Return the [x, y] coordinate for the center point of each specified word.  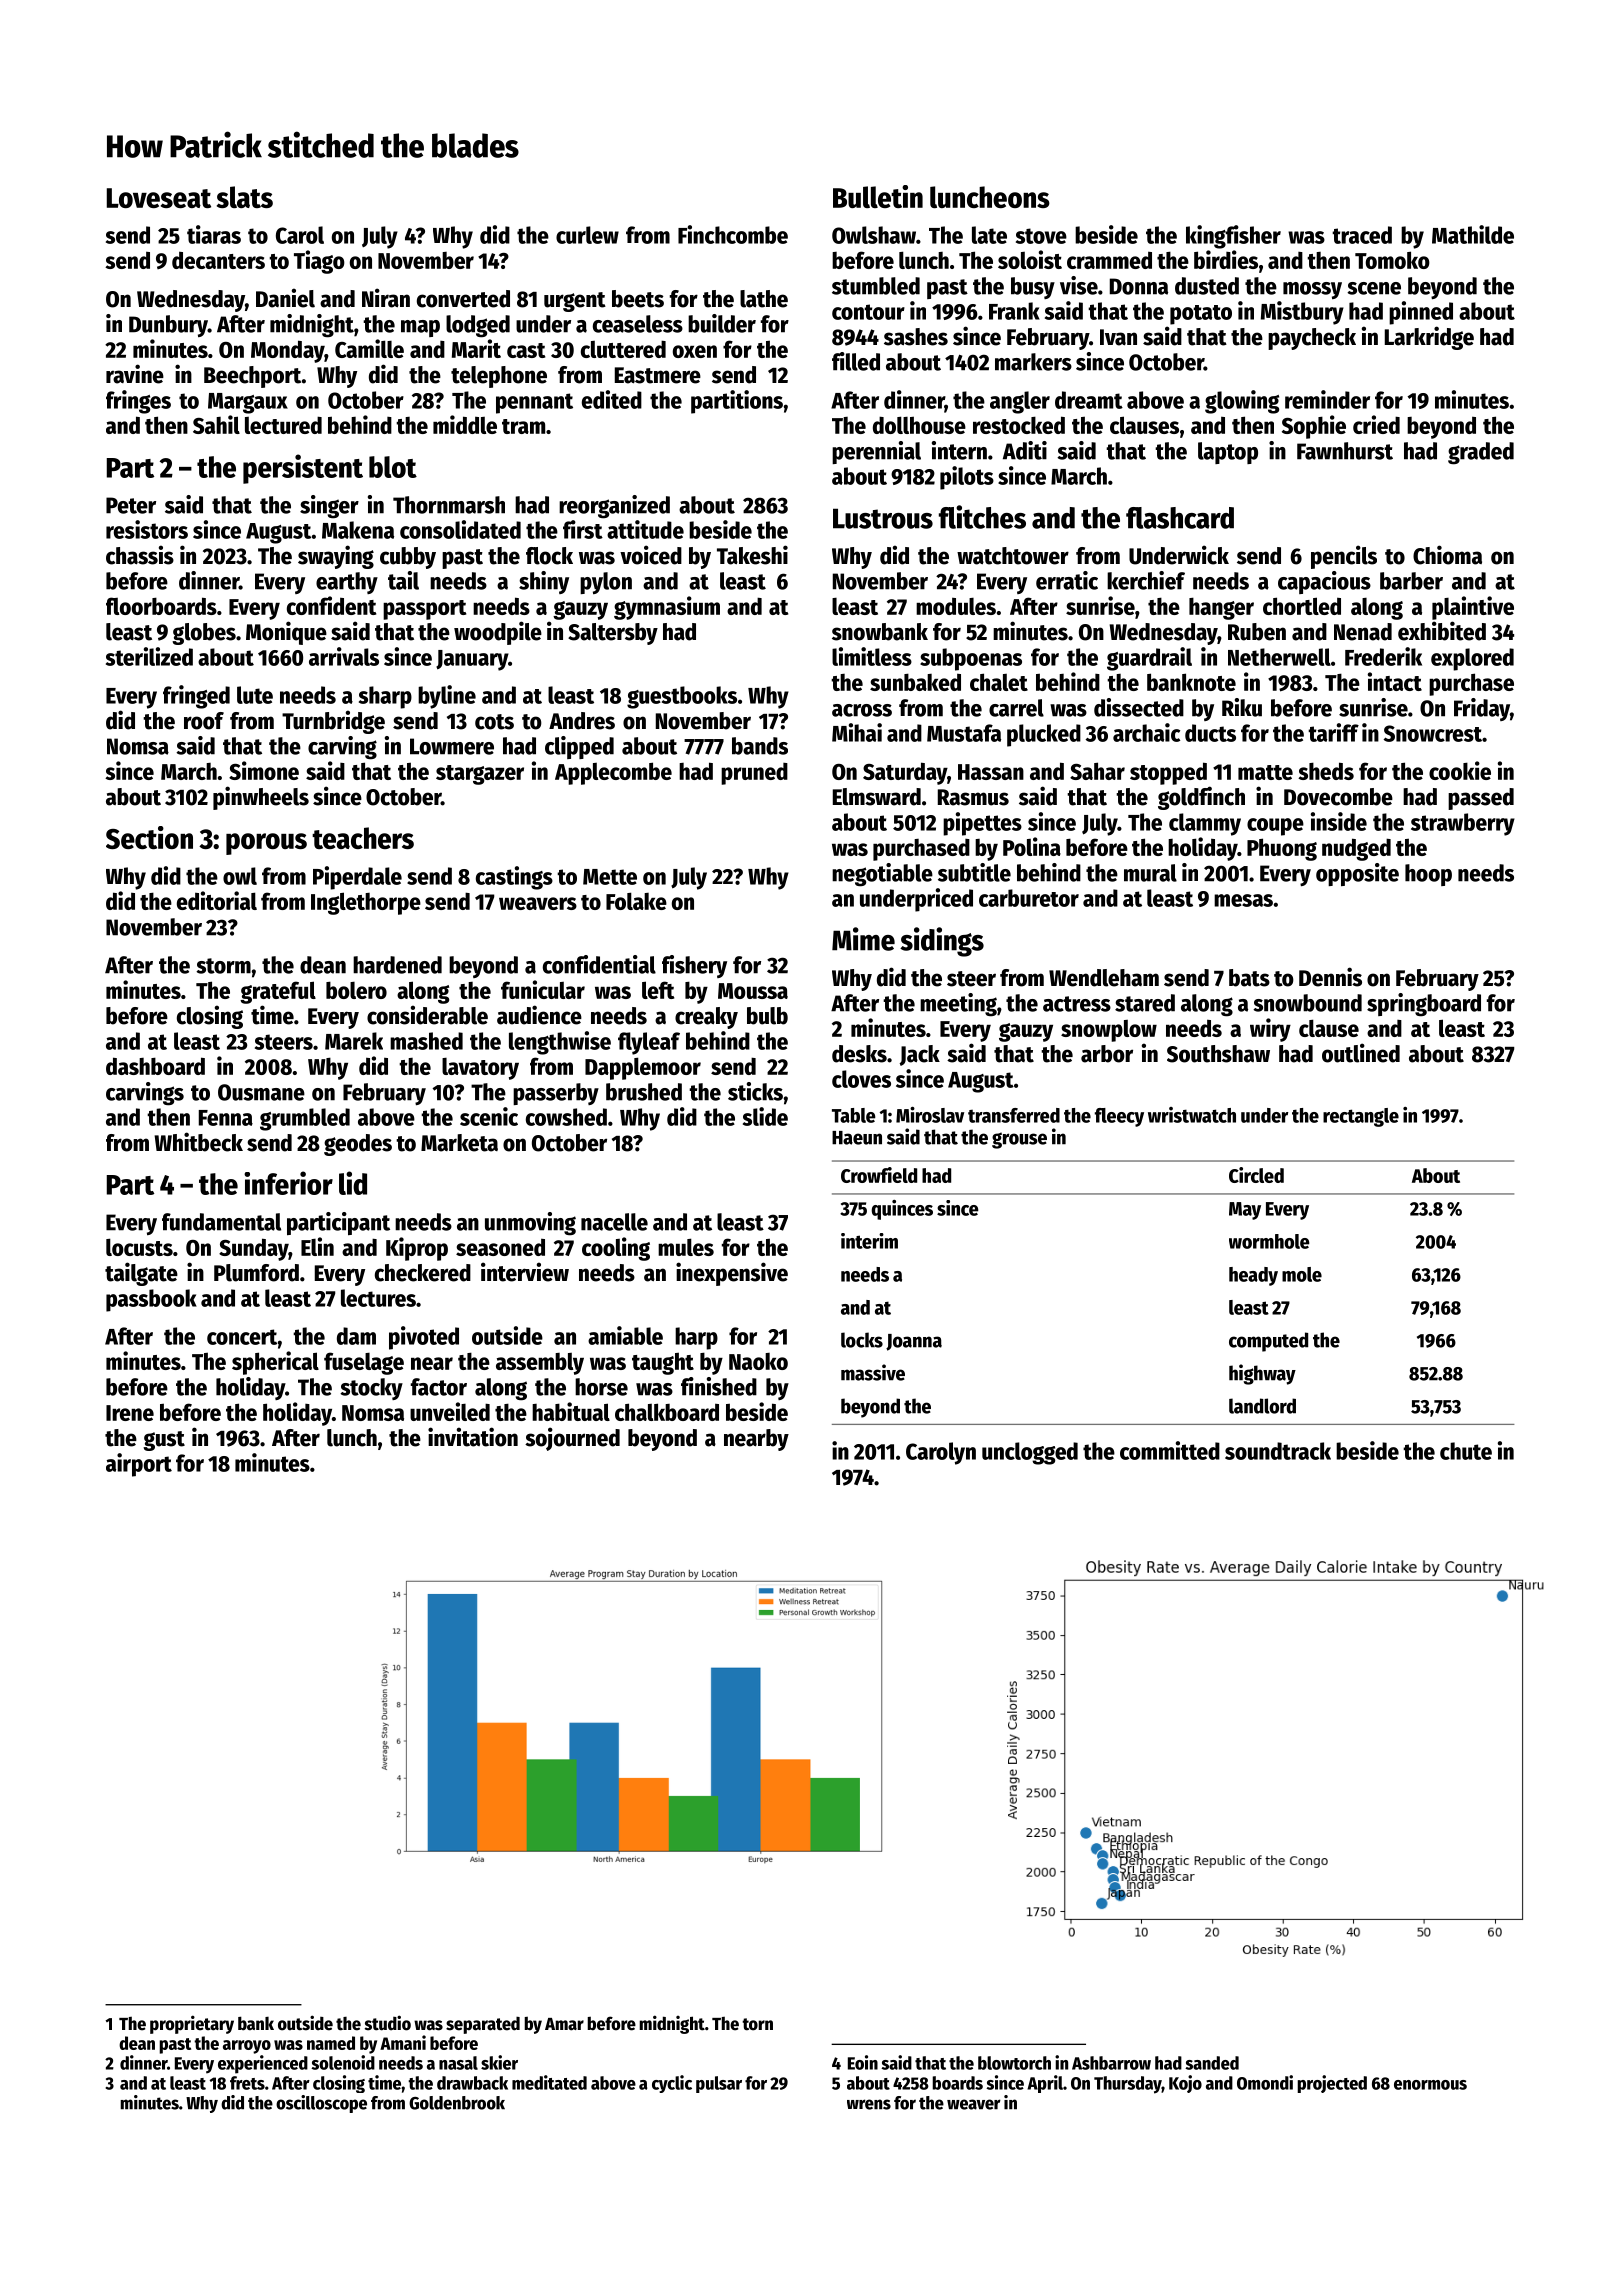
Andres [582, 721]
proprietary [192, 2024]
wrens [869, 2104]
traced [1362, 235]
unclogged [1030, 1453]
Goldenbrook [457, 2103]
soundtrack [1278, 1451]
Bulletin [878, 196]
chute [1466, 1451]
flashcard [1180, 518]
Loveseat [159, 198]
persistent [303, 469]
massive [873, 1372]
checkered [423, 1273]
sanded [1212, 2063]
